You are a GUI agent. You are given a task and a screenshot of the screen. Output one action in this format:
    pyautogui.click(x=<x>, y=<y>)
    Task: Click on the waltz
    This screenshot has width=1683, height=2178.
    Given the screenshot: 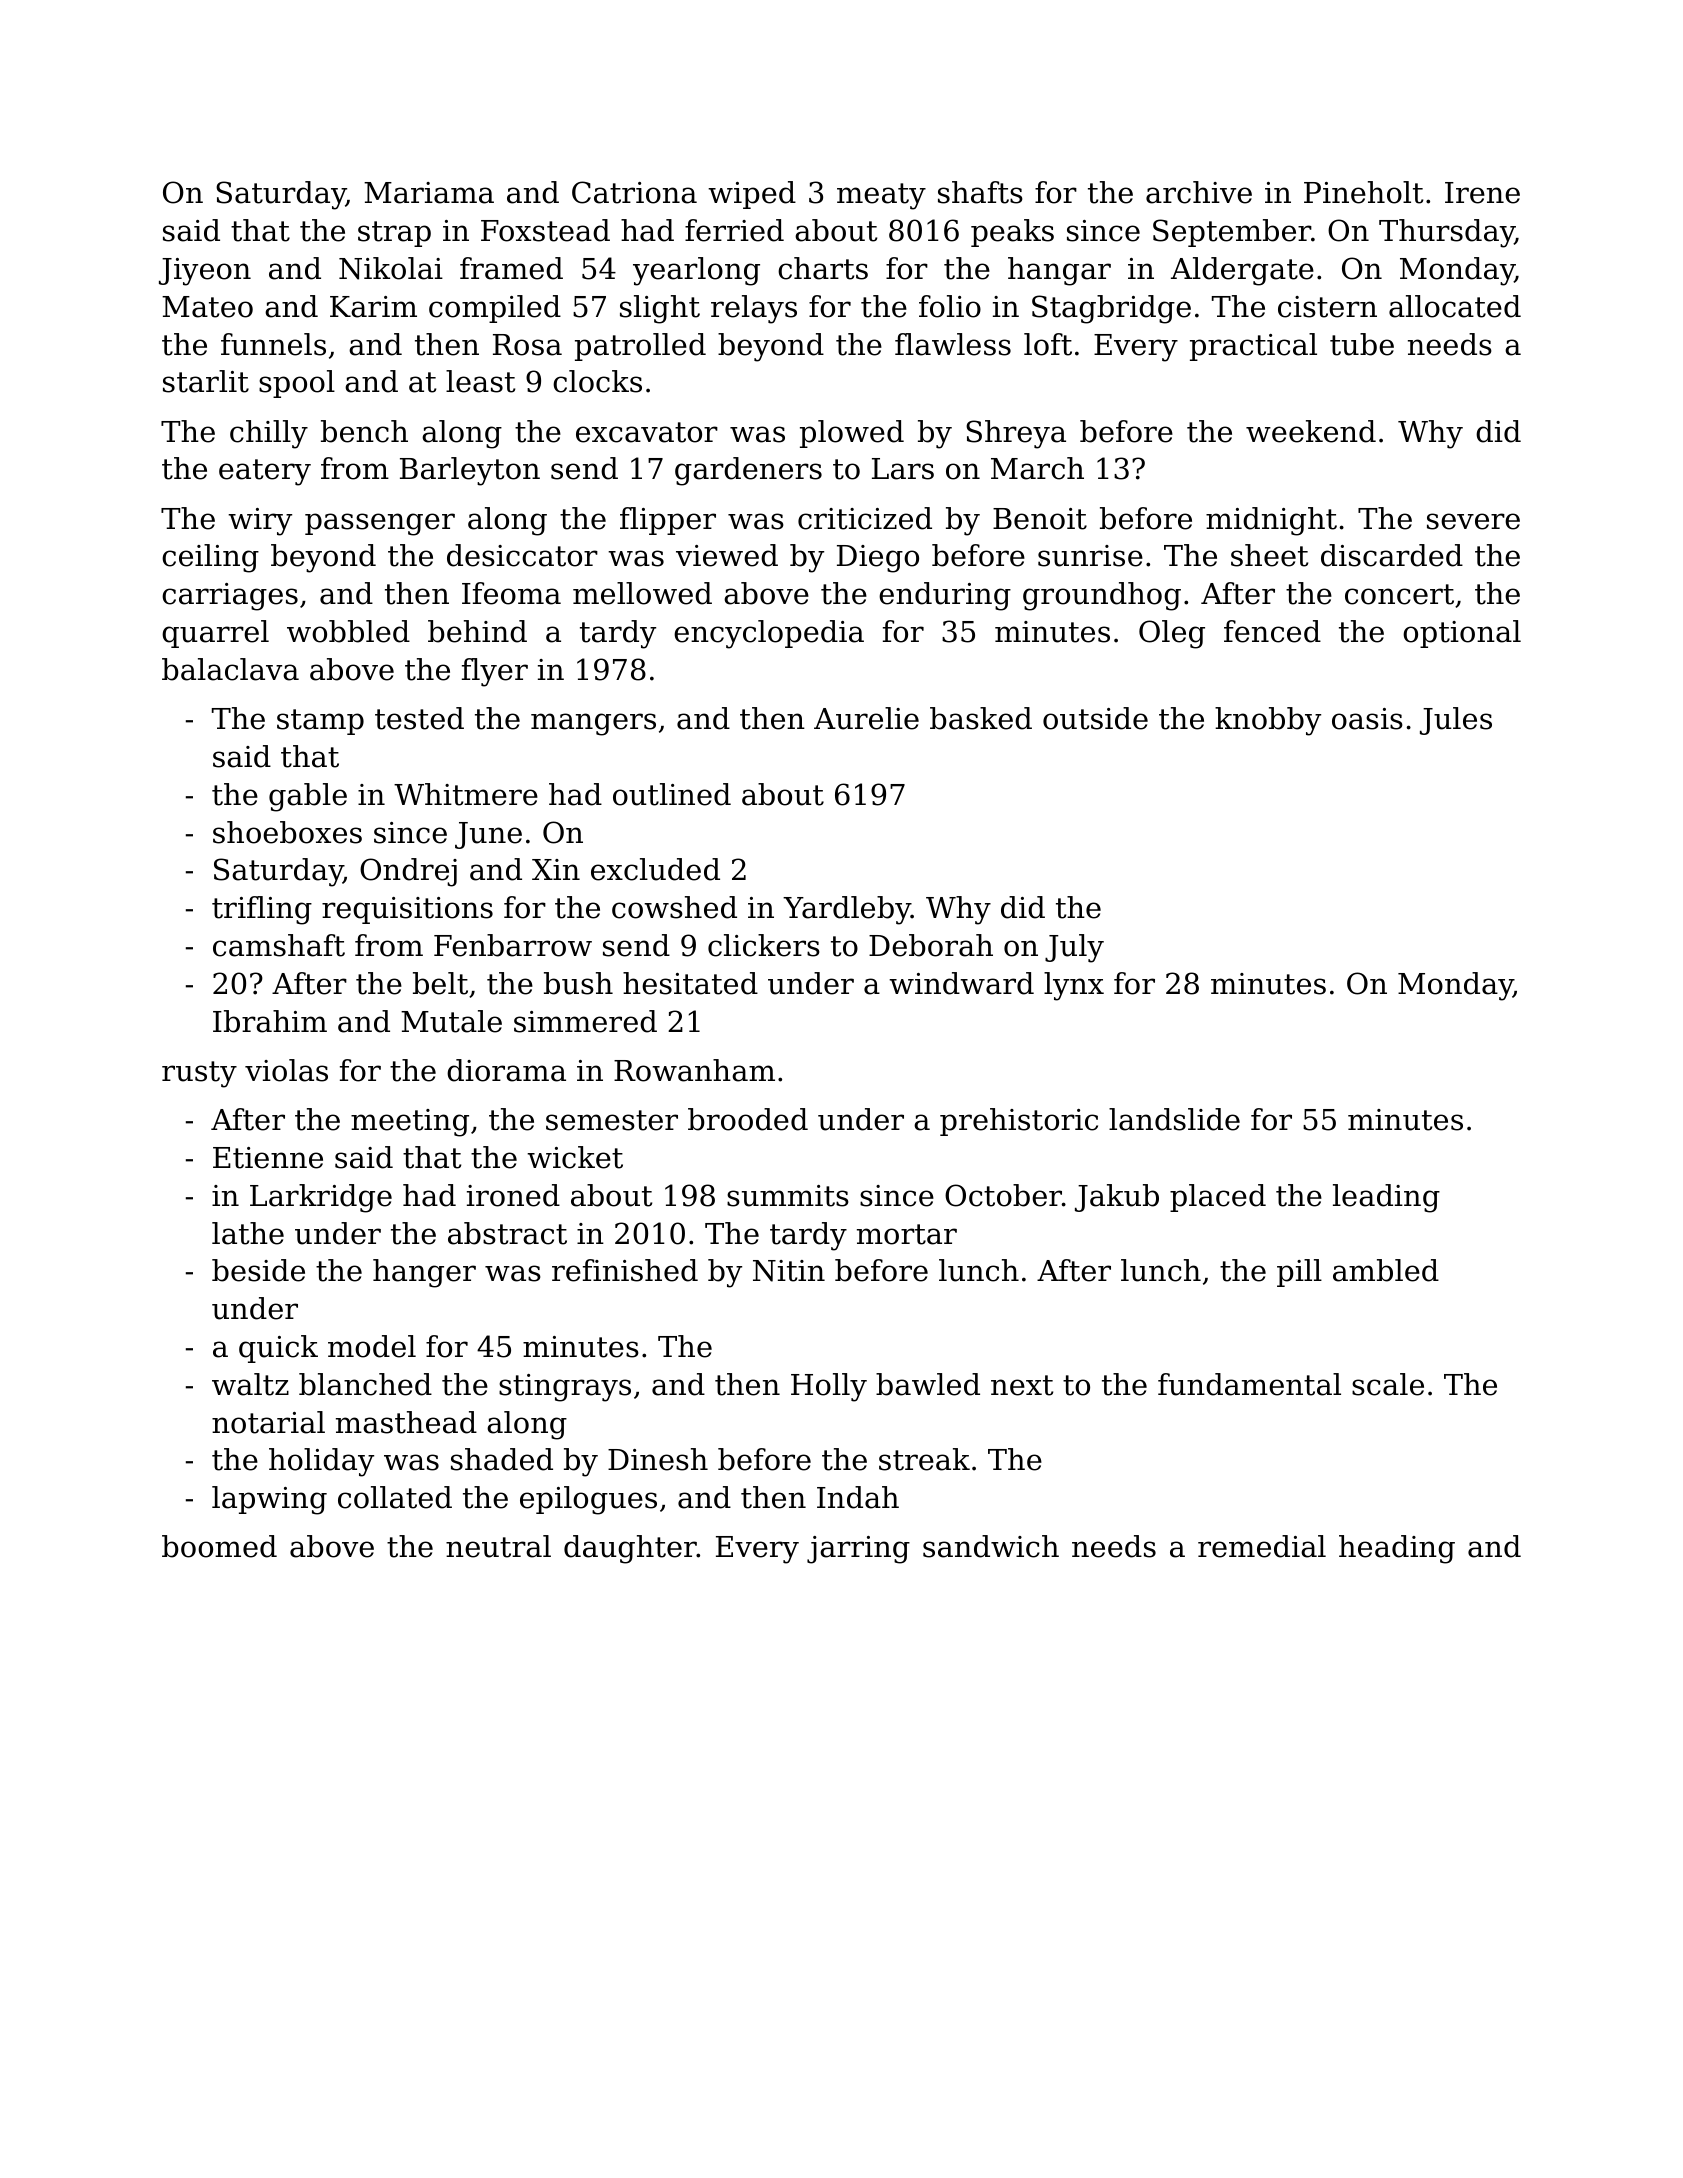 What is the action you would take?
    pyautogui.click(x=250, y=1384)
